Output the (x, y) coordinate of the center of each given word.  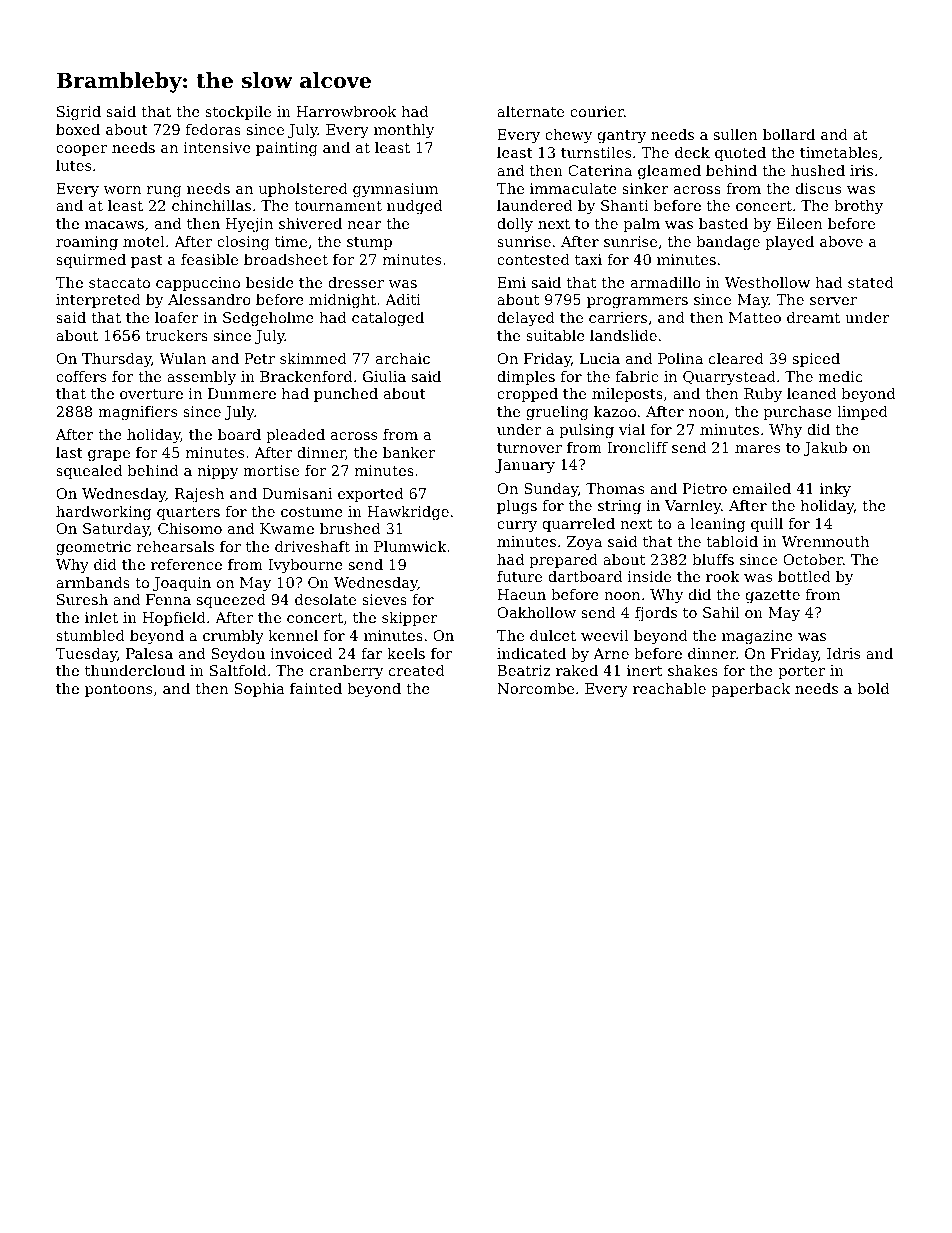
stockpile (238, 113)
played (789, 243)
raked (577, 670)
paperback (751, 690)
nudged (414, 207)
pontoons (118, 690)
